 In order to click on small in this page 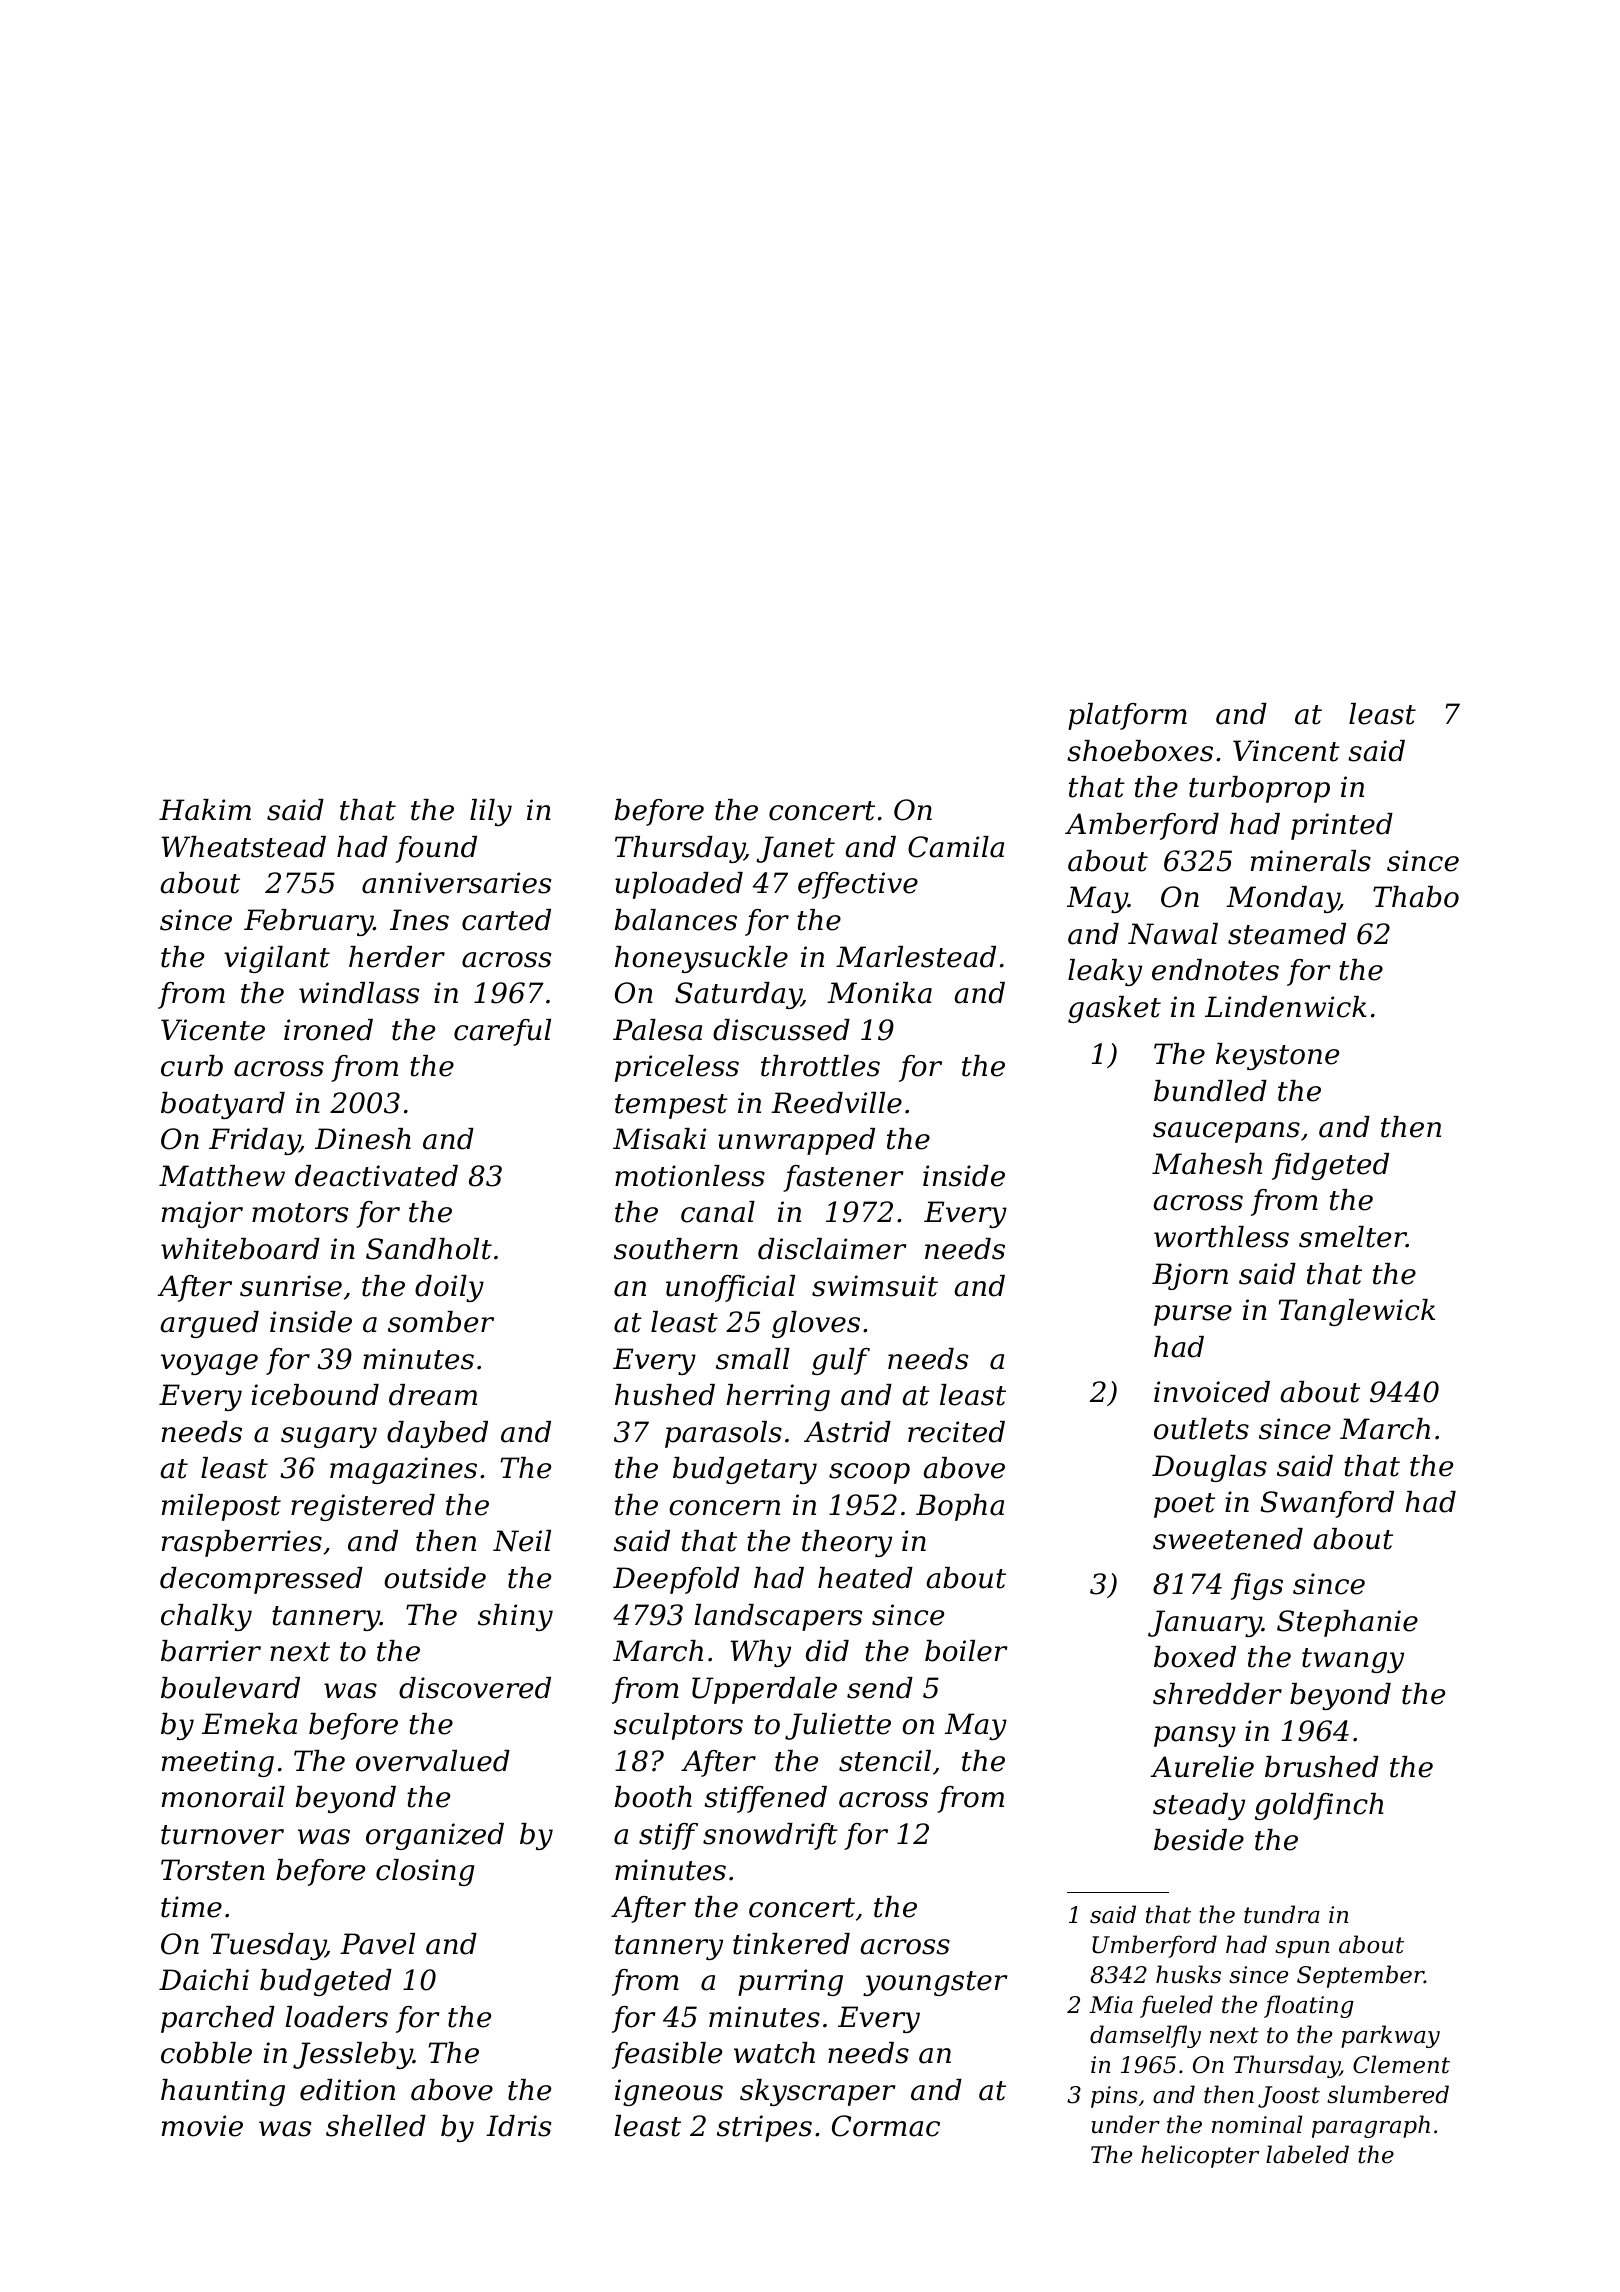, I will do `click(753, 1359)`.
